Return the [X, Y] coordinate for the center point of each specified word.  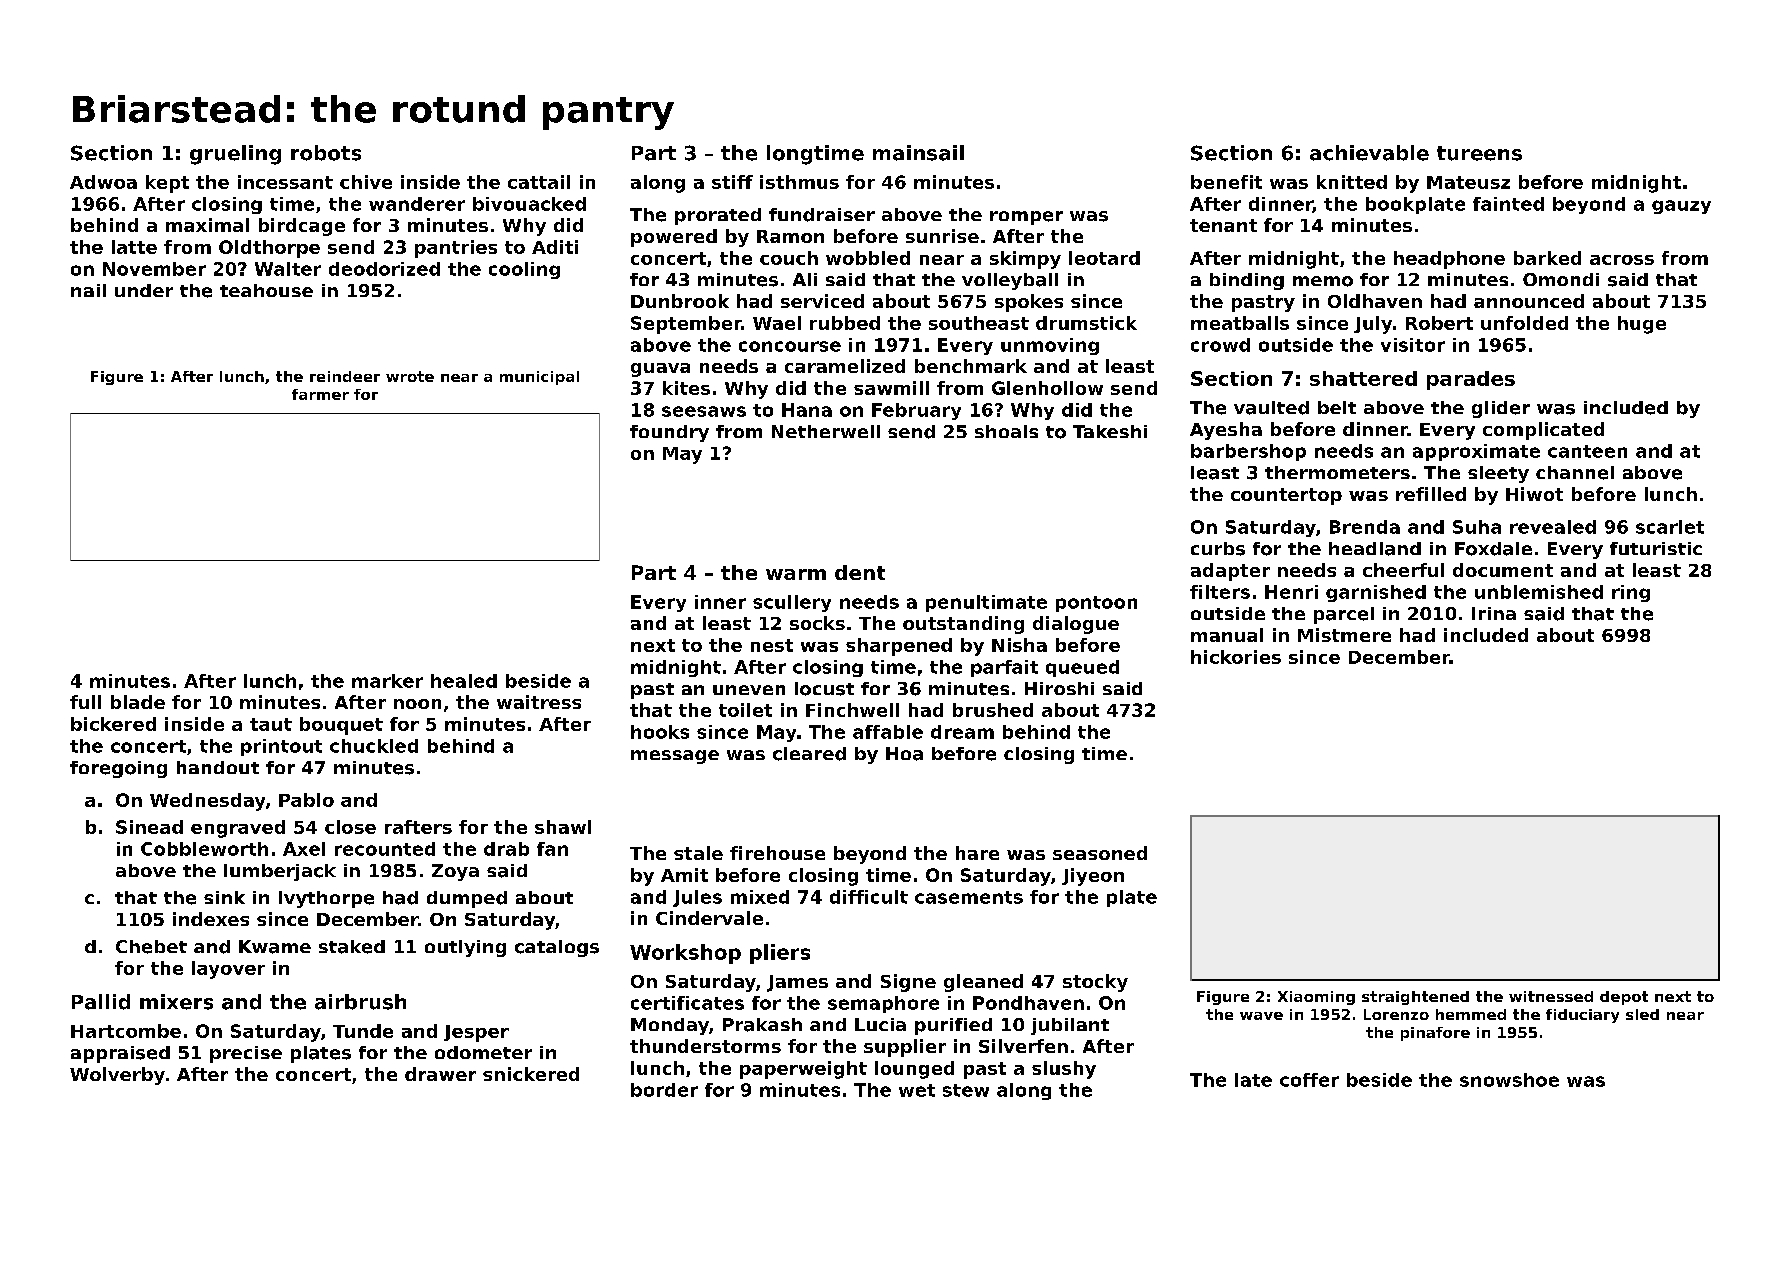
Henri [1291, 592]
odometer [483, 1052]
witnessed [1551, 996]
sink [224, 897]
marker [387, 681]
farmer [320, 394]
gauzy [1681, 207]
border [664, 1090]
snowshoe [1509, 1080]
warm [796, 574]
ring [1631, 593]
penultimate [986, 603]
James [797, 983]
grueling [235, 155]
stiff [732, 182]
